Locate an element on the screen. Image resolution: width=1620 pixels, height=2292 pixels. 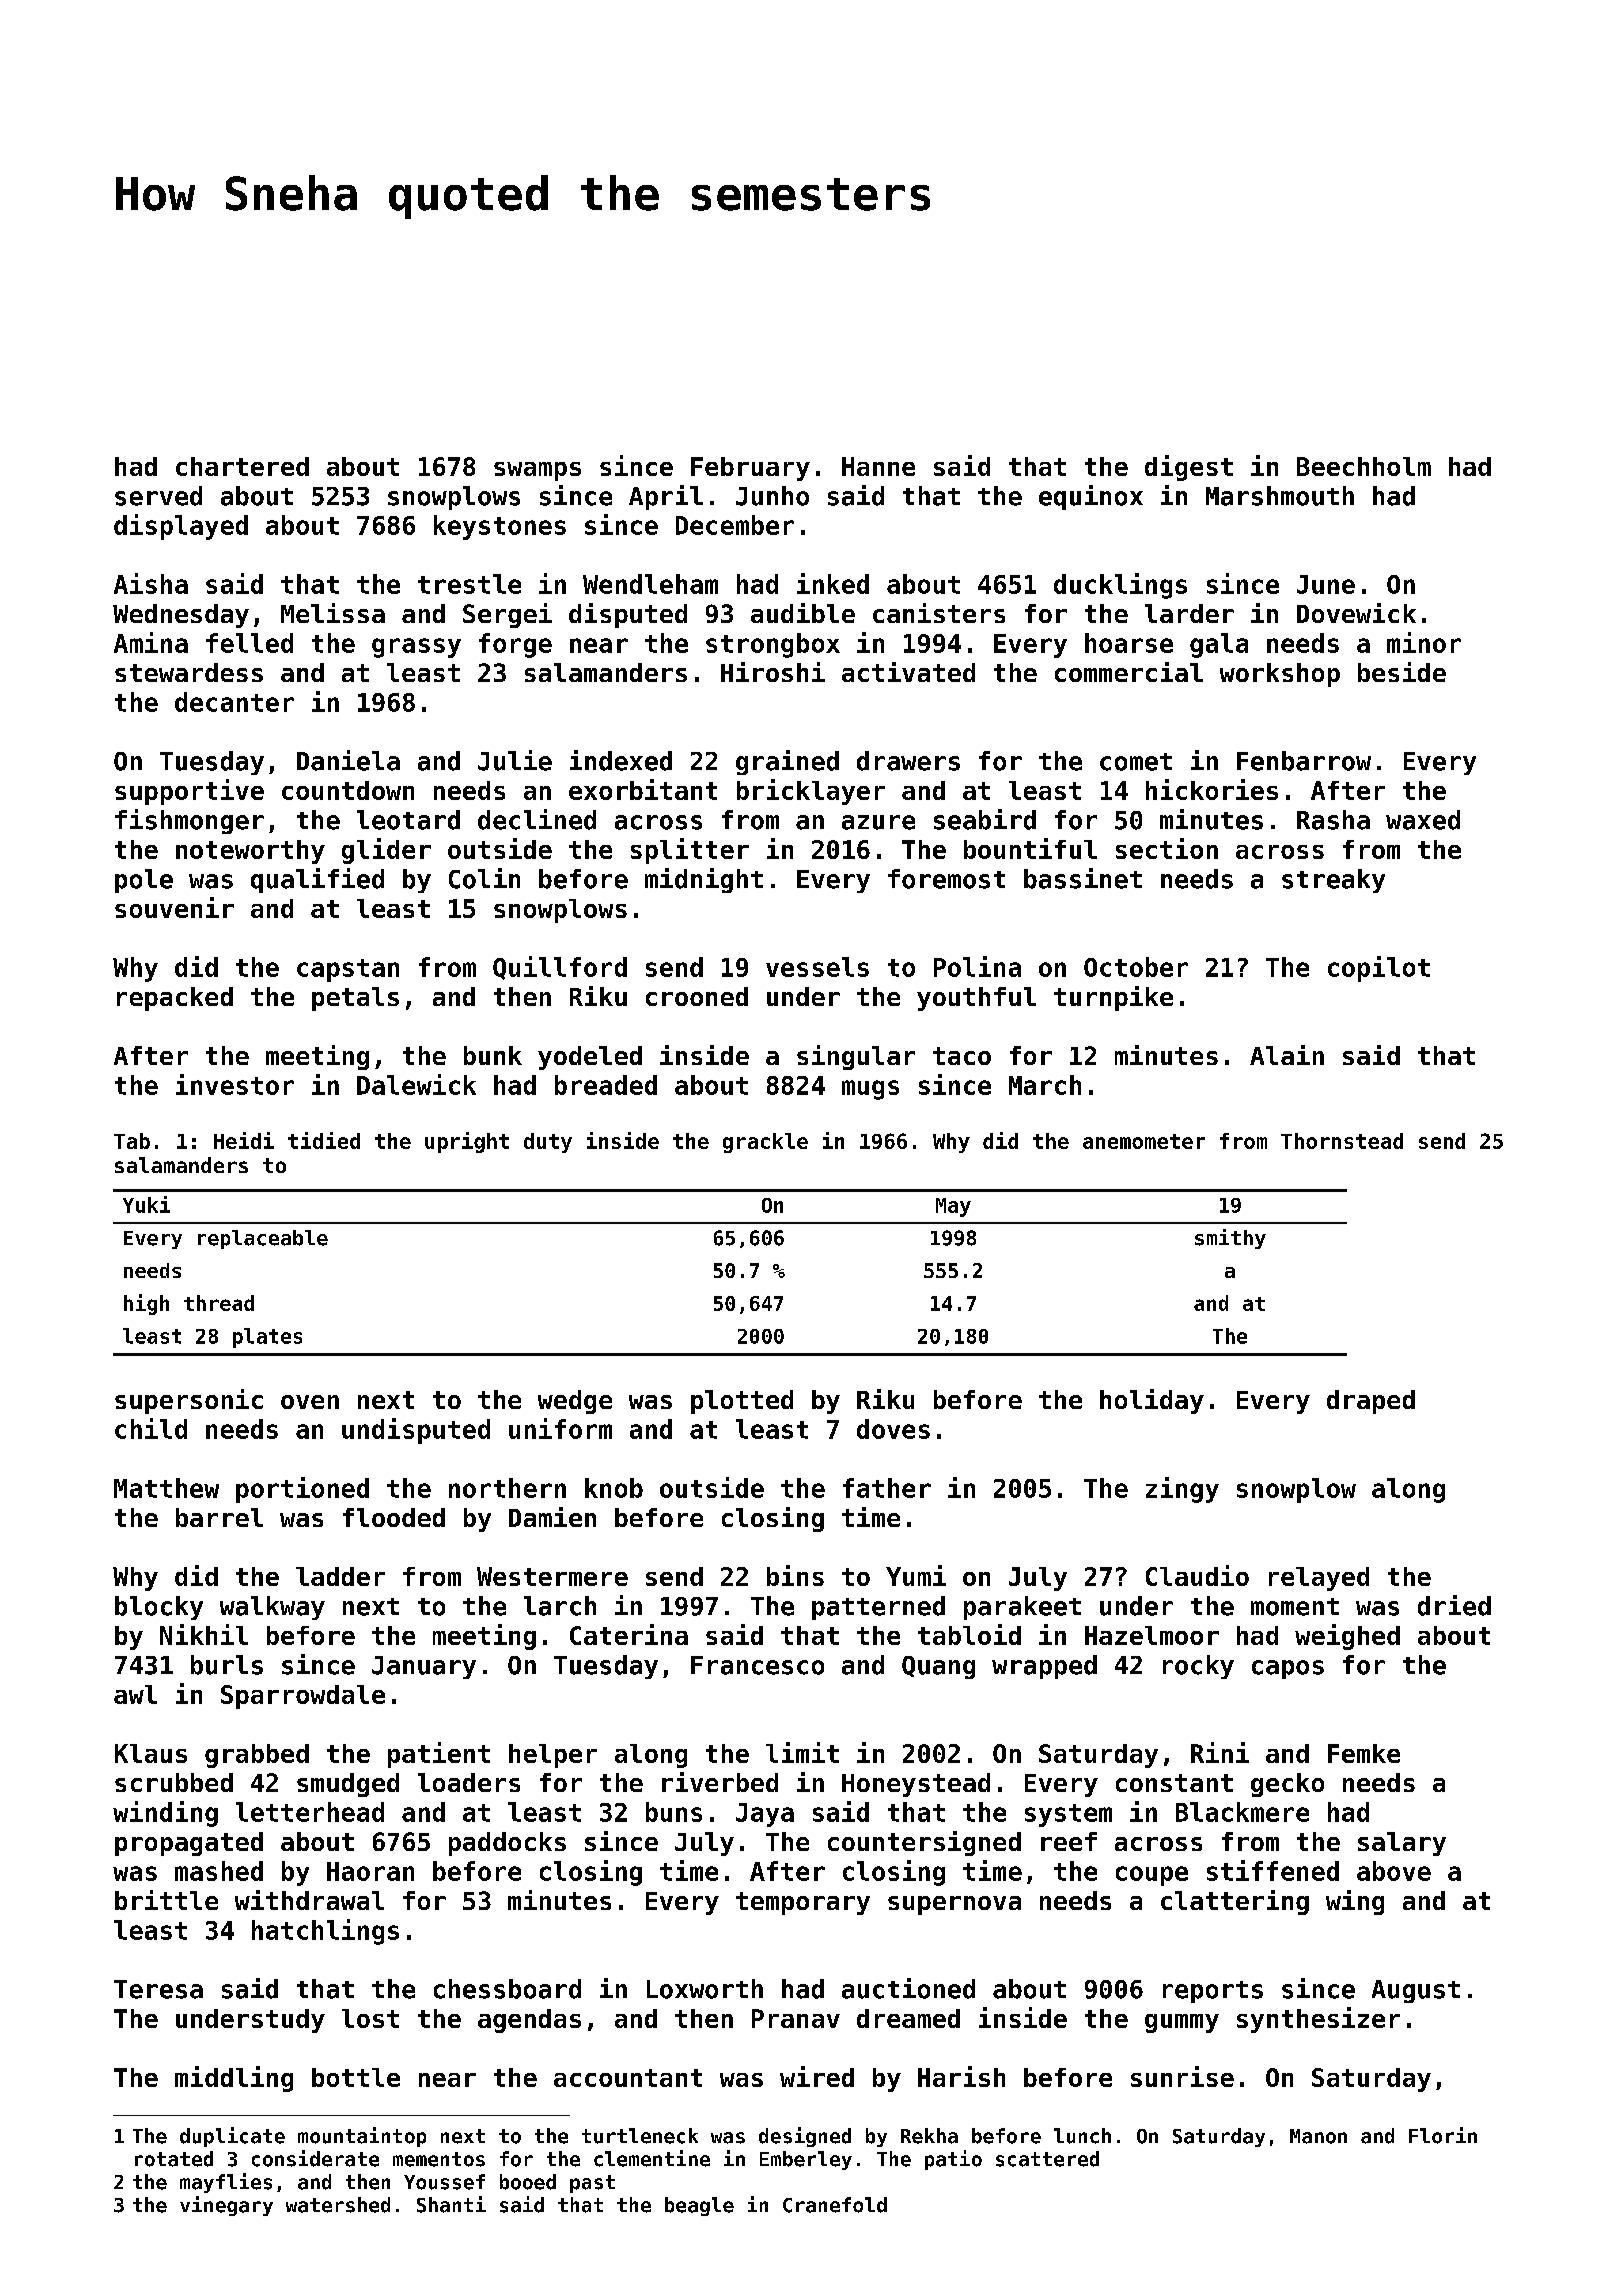
Westermere is located at coordinates (552, 1576).
